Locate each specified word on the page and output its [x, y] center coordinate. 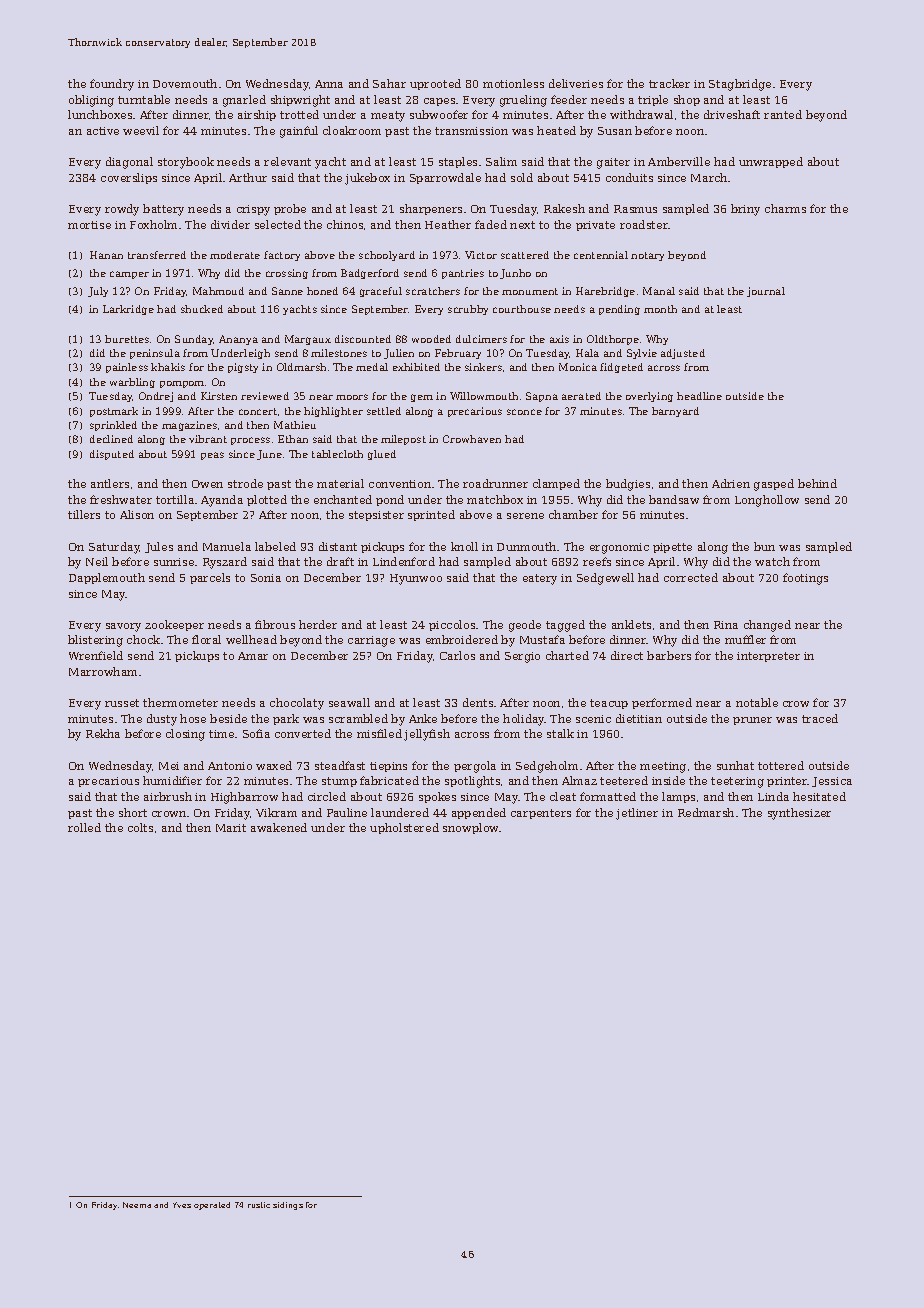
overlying [649, 397]
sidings [288, 1206]
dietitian [639, 718]
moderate [235, 255]
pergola [475, 767]
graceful [381, 292]
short [133, 812]
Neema [137, 1205]
